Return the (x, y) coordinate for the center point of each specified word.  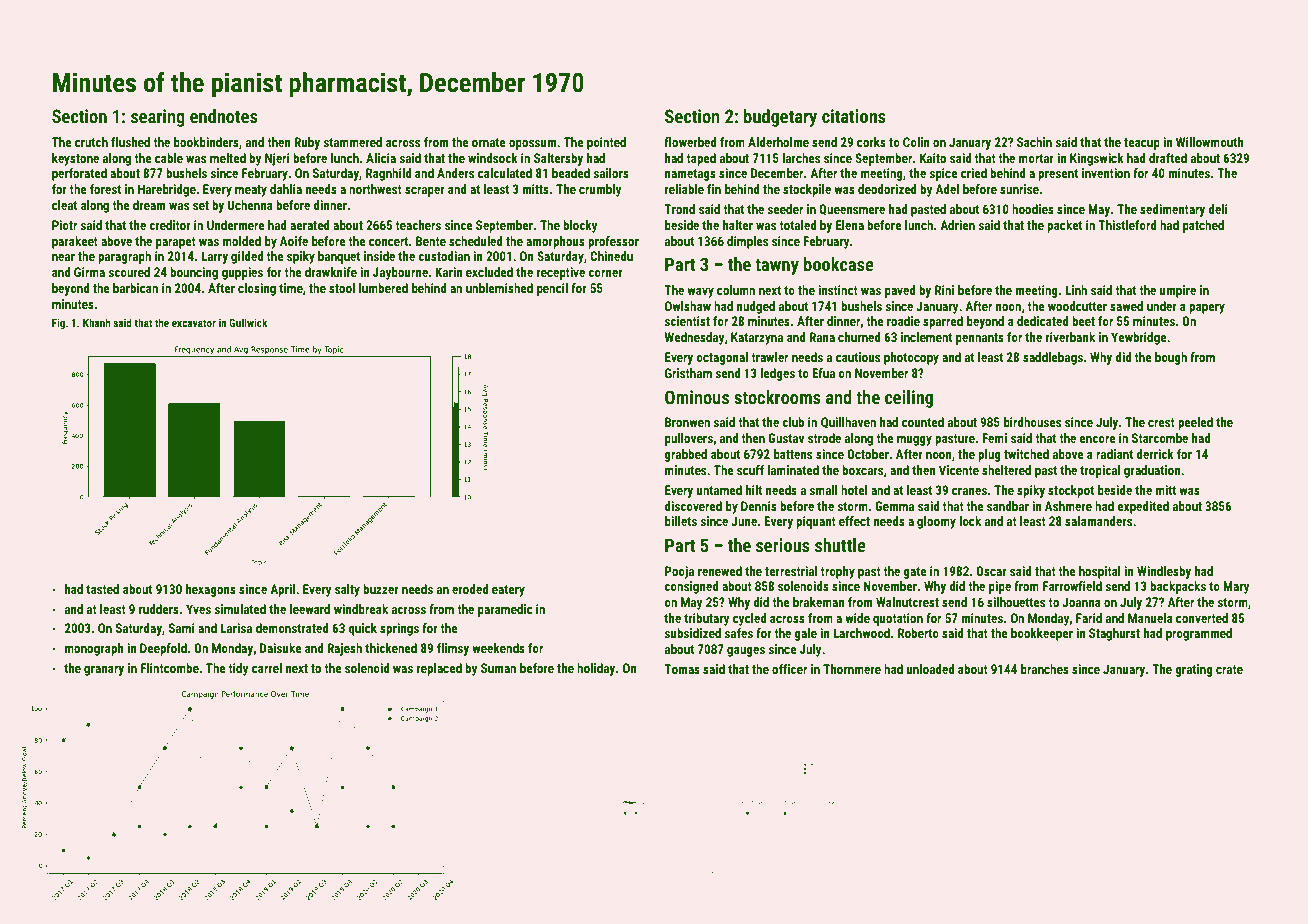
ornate (489, 142)
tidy (238, 669)
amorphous (555, 242)
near (63, 257)
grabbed (685, 455)
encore (1097, 439)
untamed (719, 490)
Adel (947, 189)
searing (158, 118)
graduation (1152, 471)
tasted (102, 589)
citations (854, 116)
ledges (777, 374)
